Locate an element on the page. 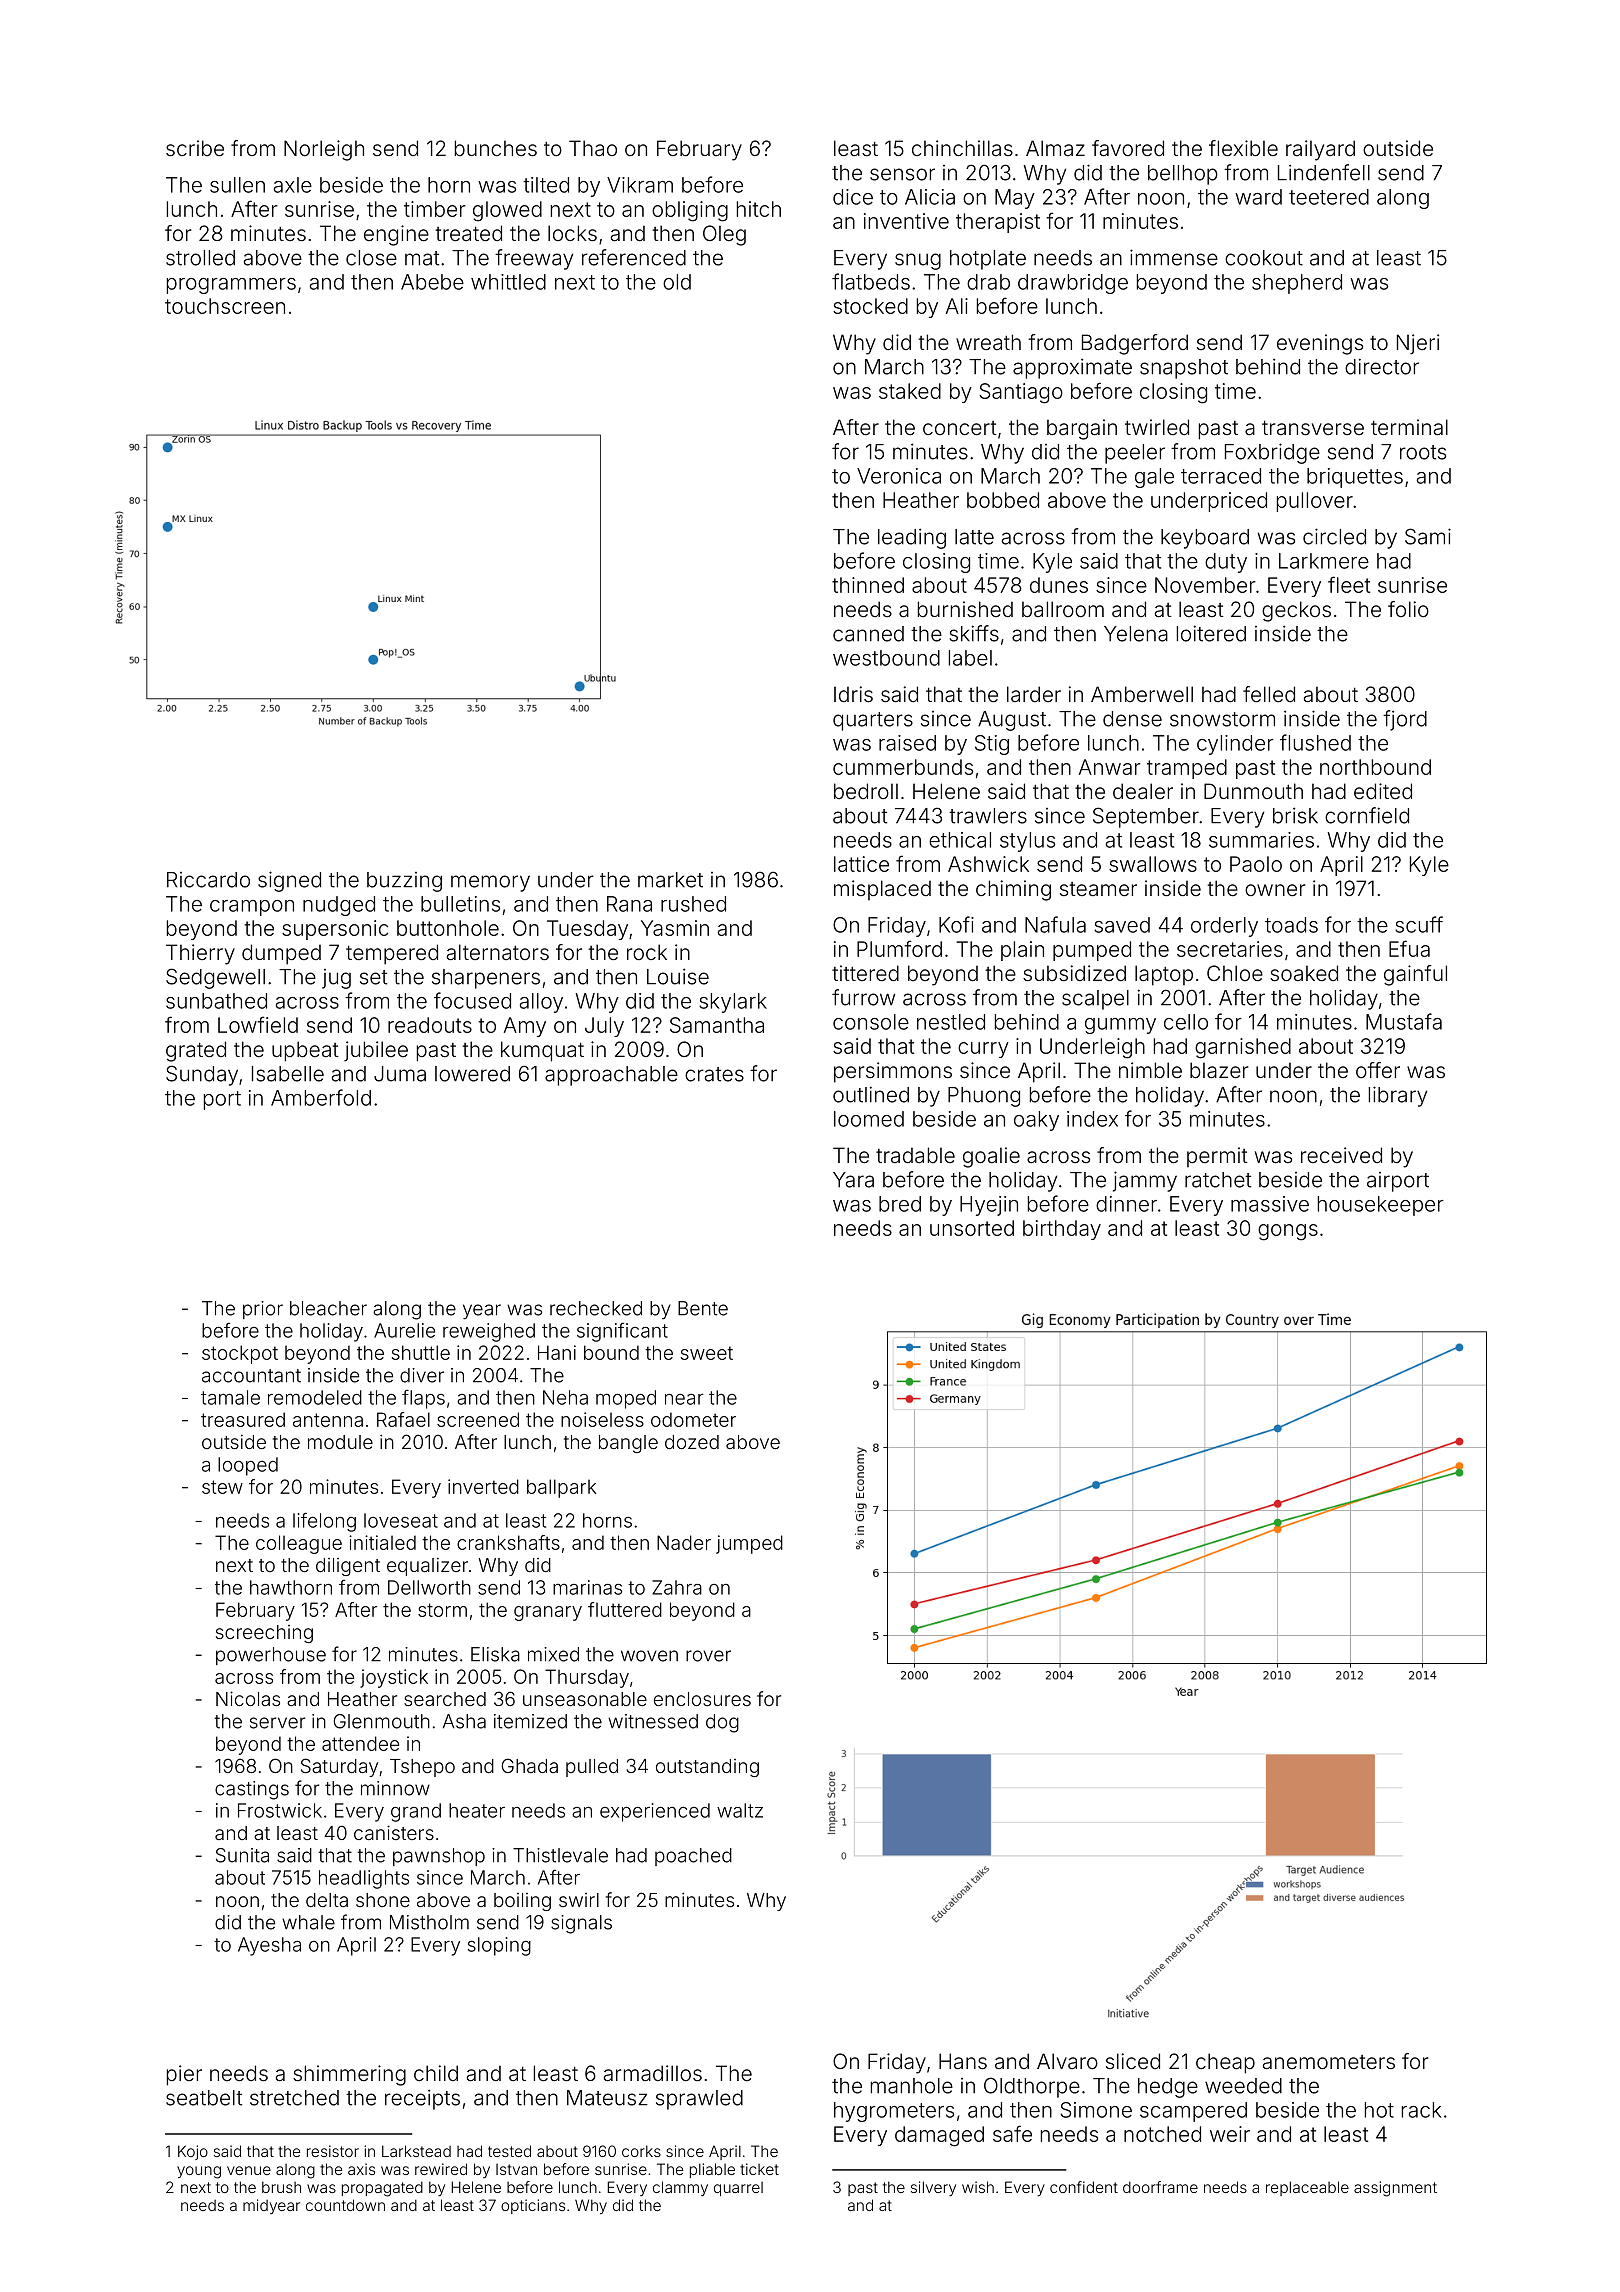  Thao is located at coordinates (593, 148).
